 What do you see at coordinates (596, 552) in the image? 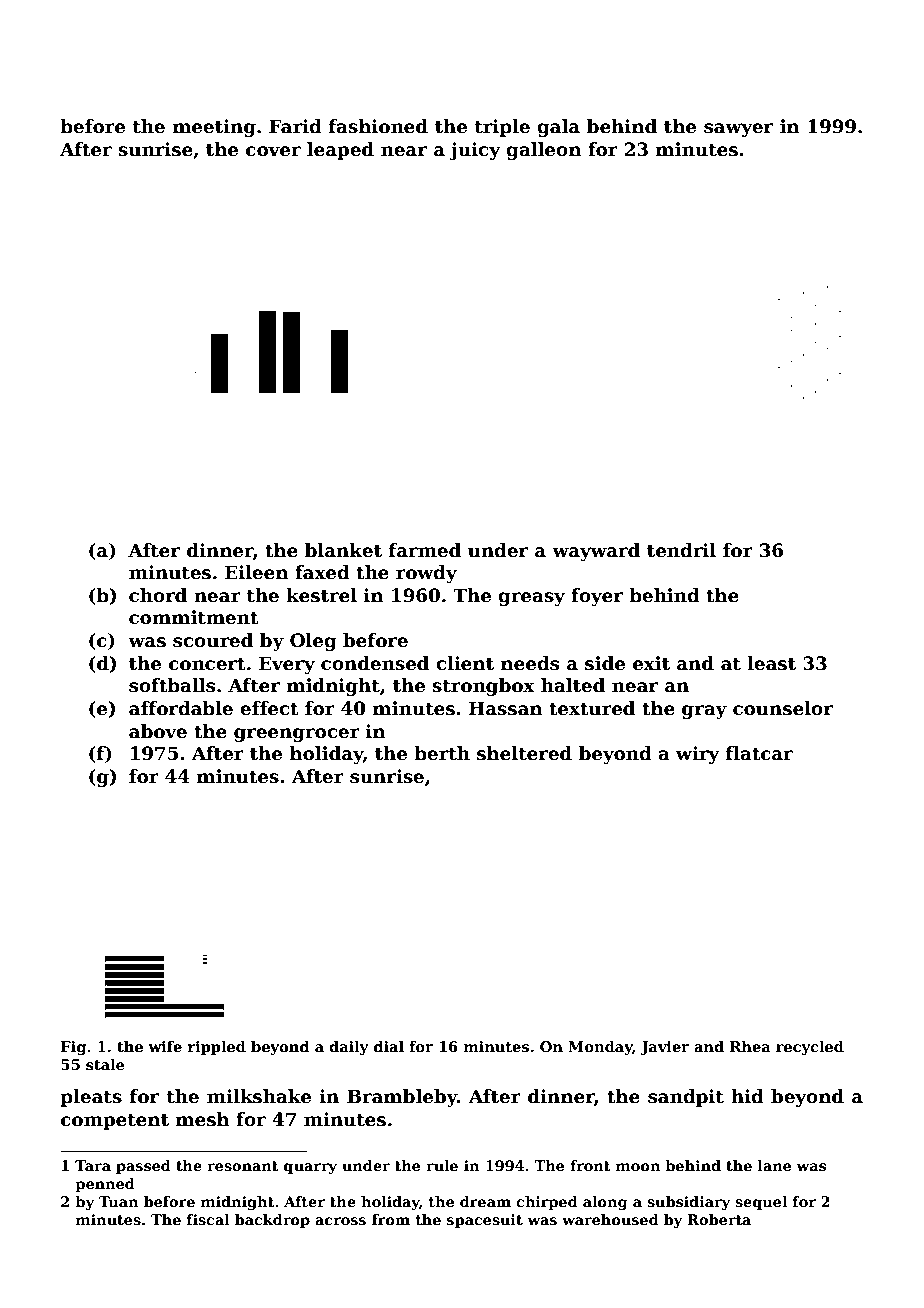
I see `wayward` at bounding box center [596, 552].
